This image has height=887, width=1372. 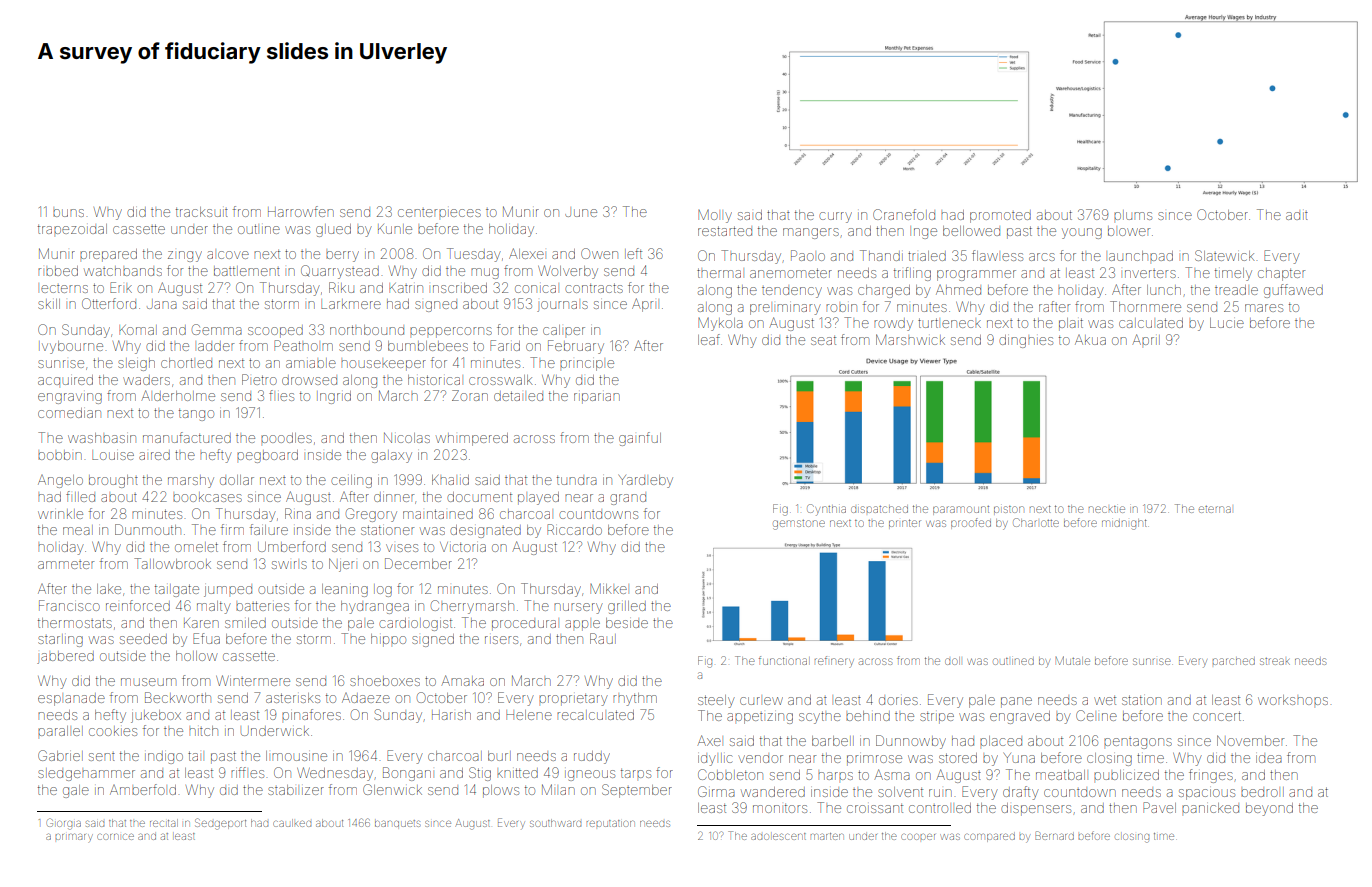 I want to click on Marshwick, so click(x=910, y=339).
